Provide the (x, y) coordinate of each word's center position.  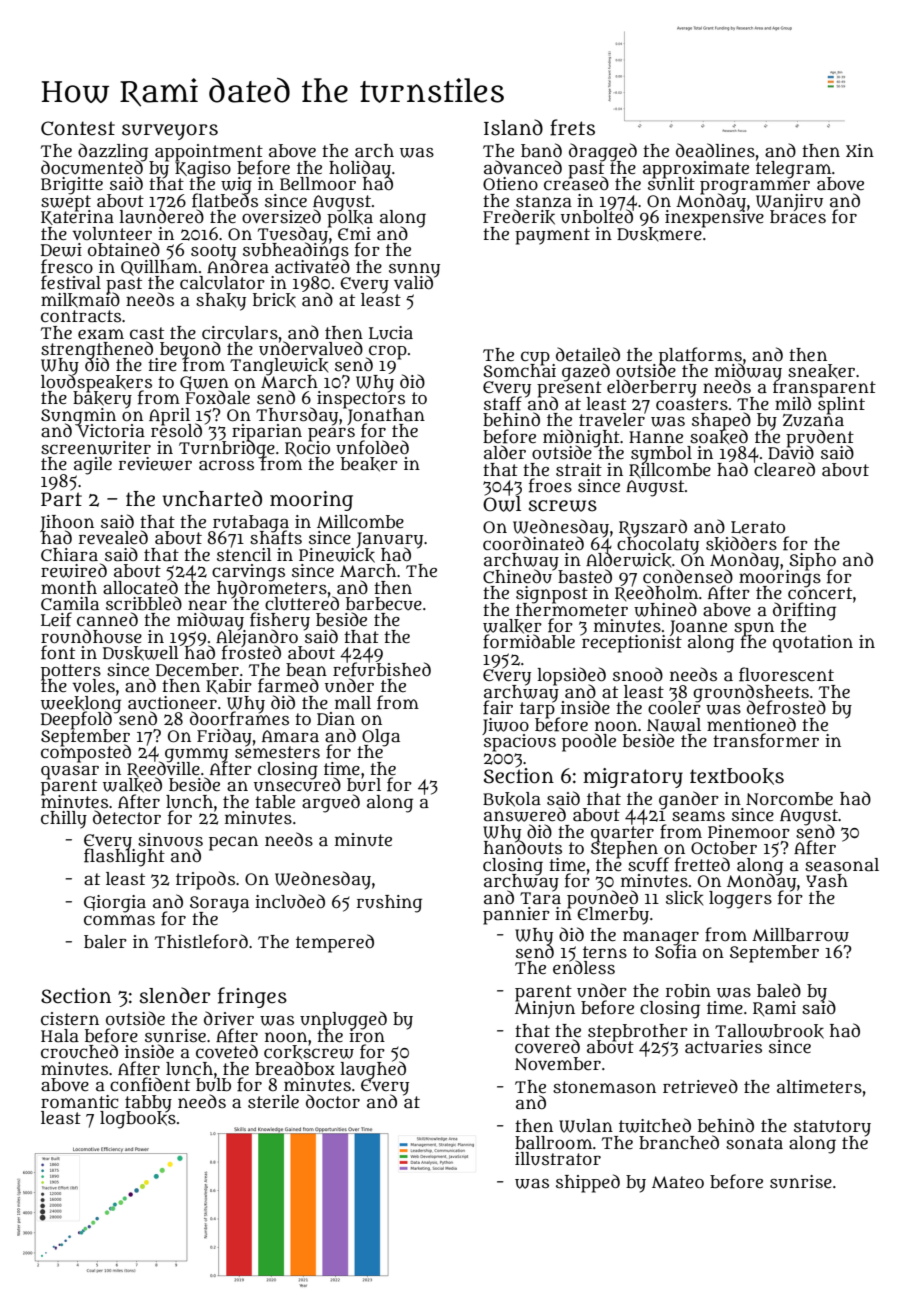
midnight (581, 437)
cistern (70, 1019)
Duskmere (659, 234)
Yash (827, 881)
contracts (81, 316)
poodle (589, 742)
